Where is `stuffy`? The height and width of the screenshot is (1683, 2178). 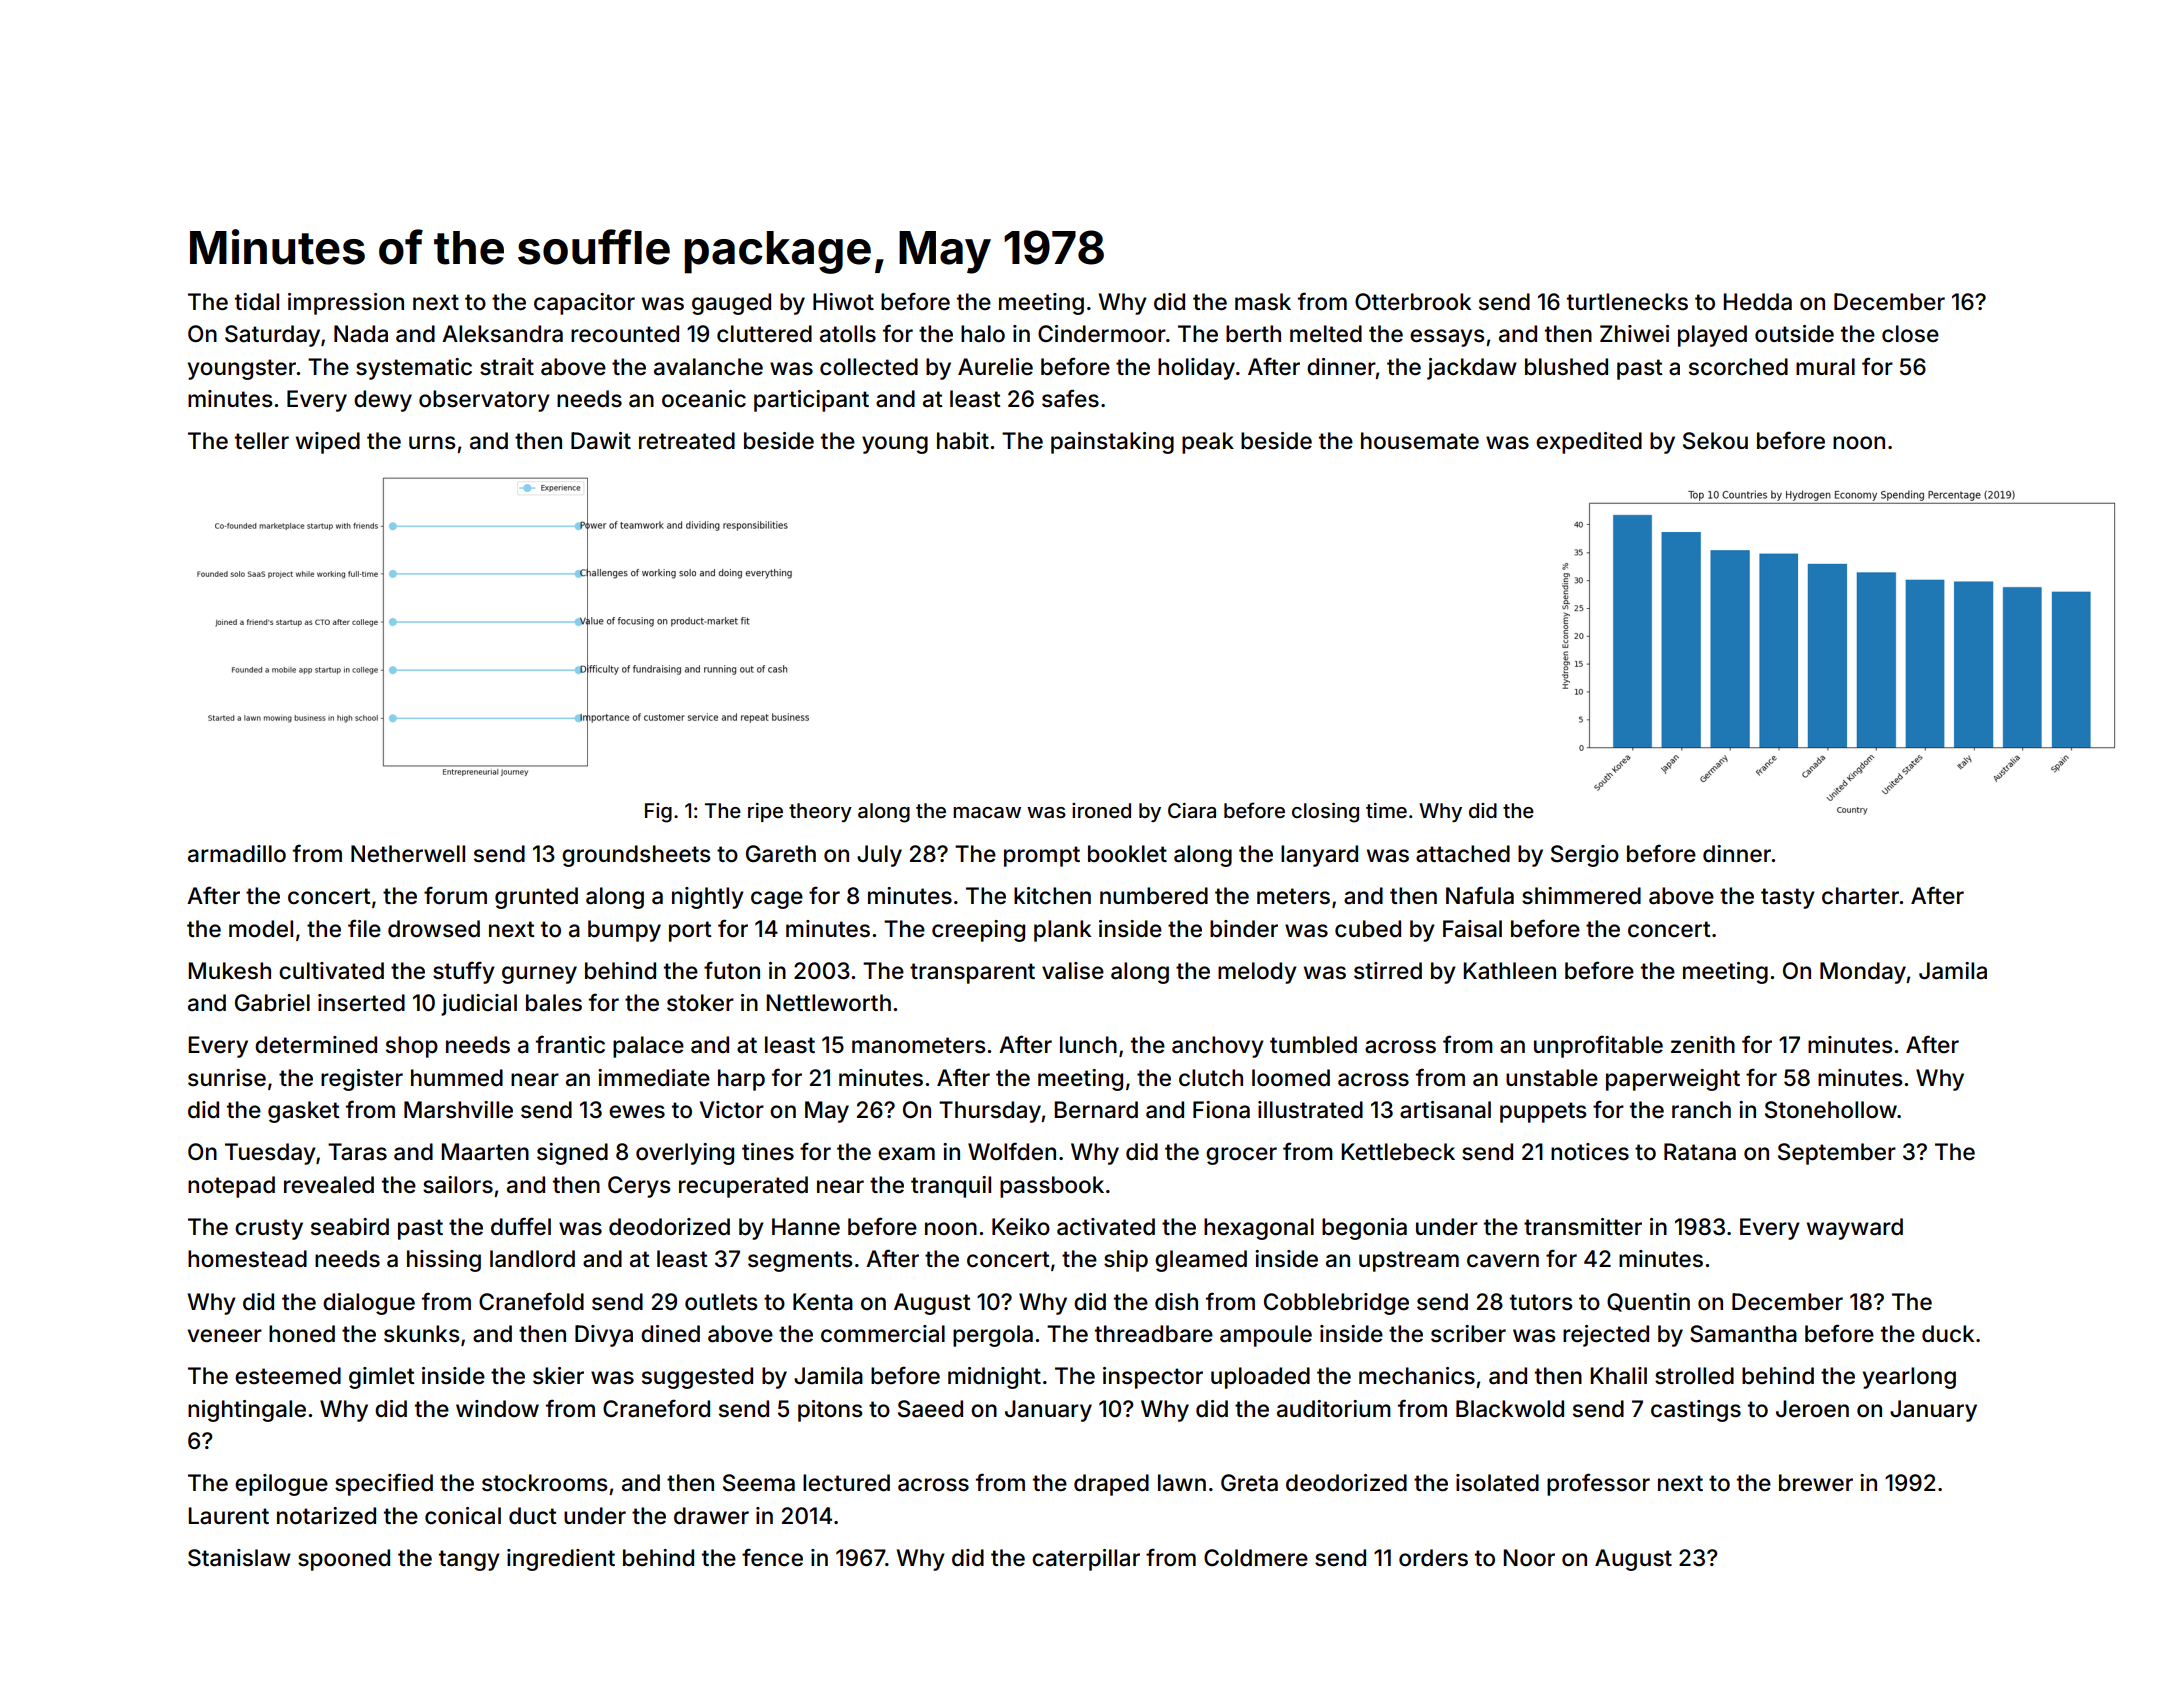 stuffy is located at coordinates (464, 972).
